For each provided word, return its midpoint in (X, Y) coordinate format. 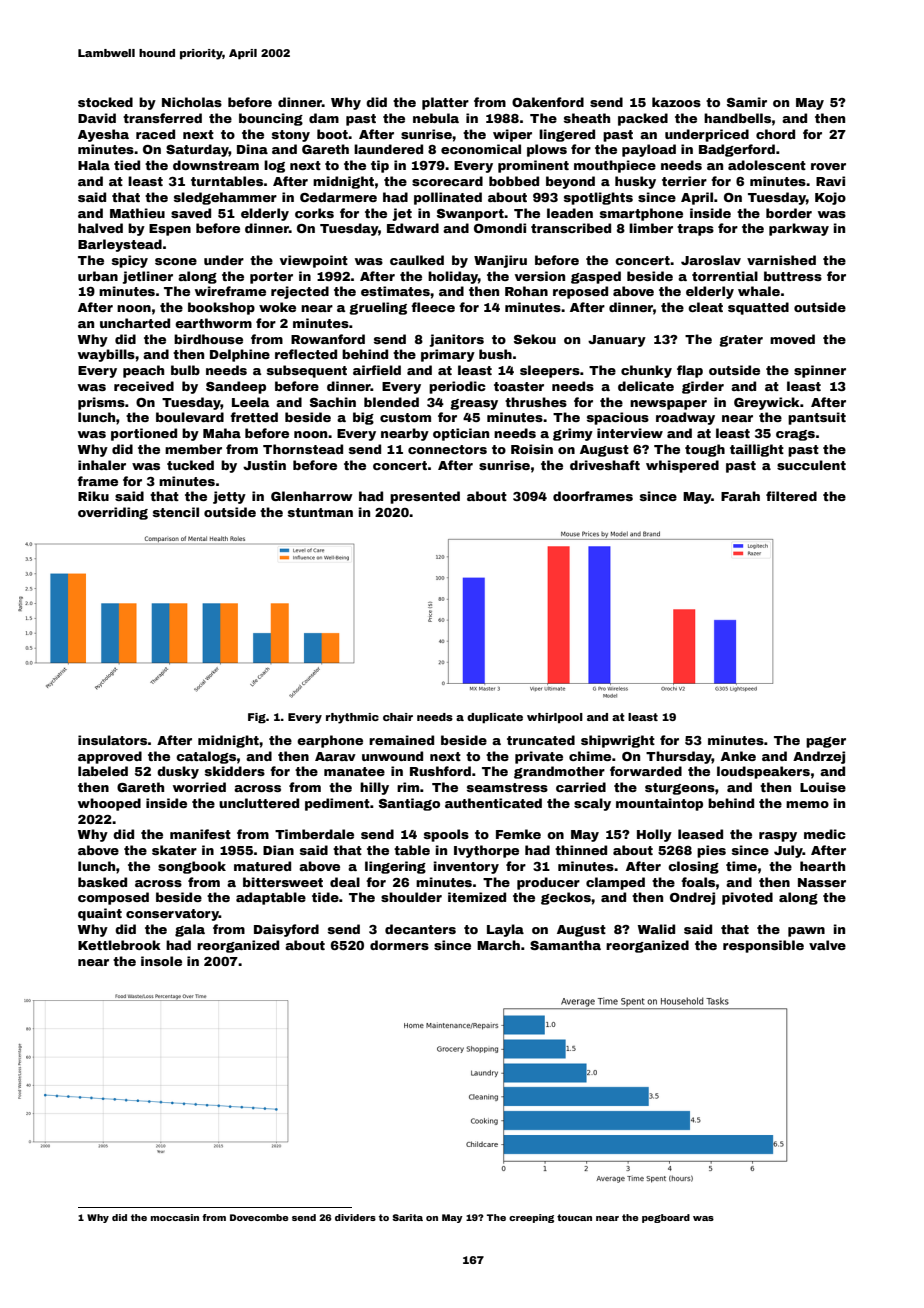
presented (425, 497)
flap (690, 371)
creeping (531, 1218)
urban (98, 276)
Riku (93, 496)
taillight (757, 450)
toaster (519, 386)
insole (161, 961)
